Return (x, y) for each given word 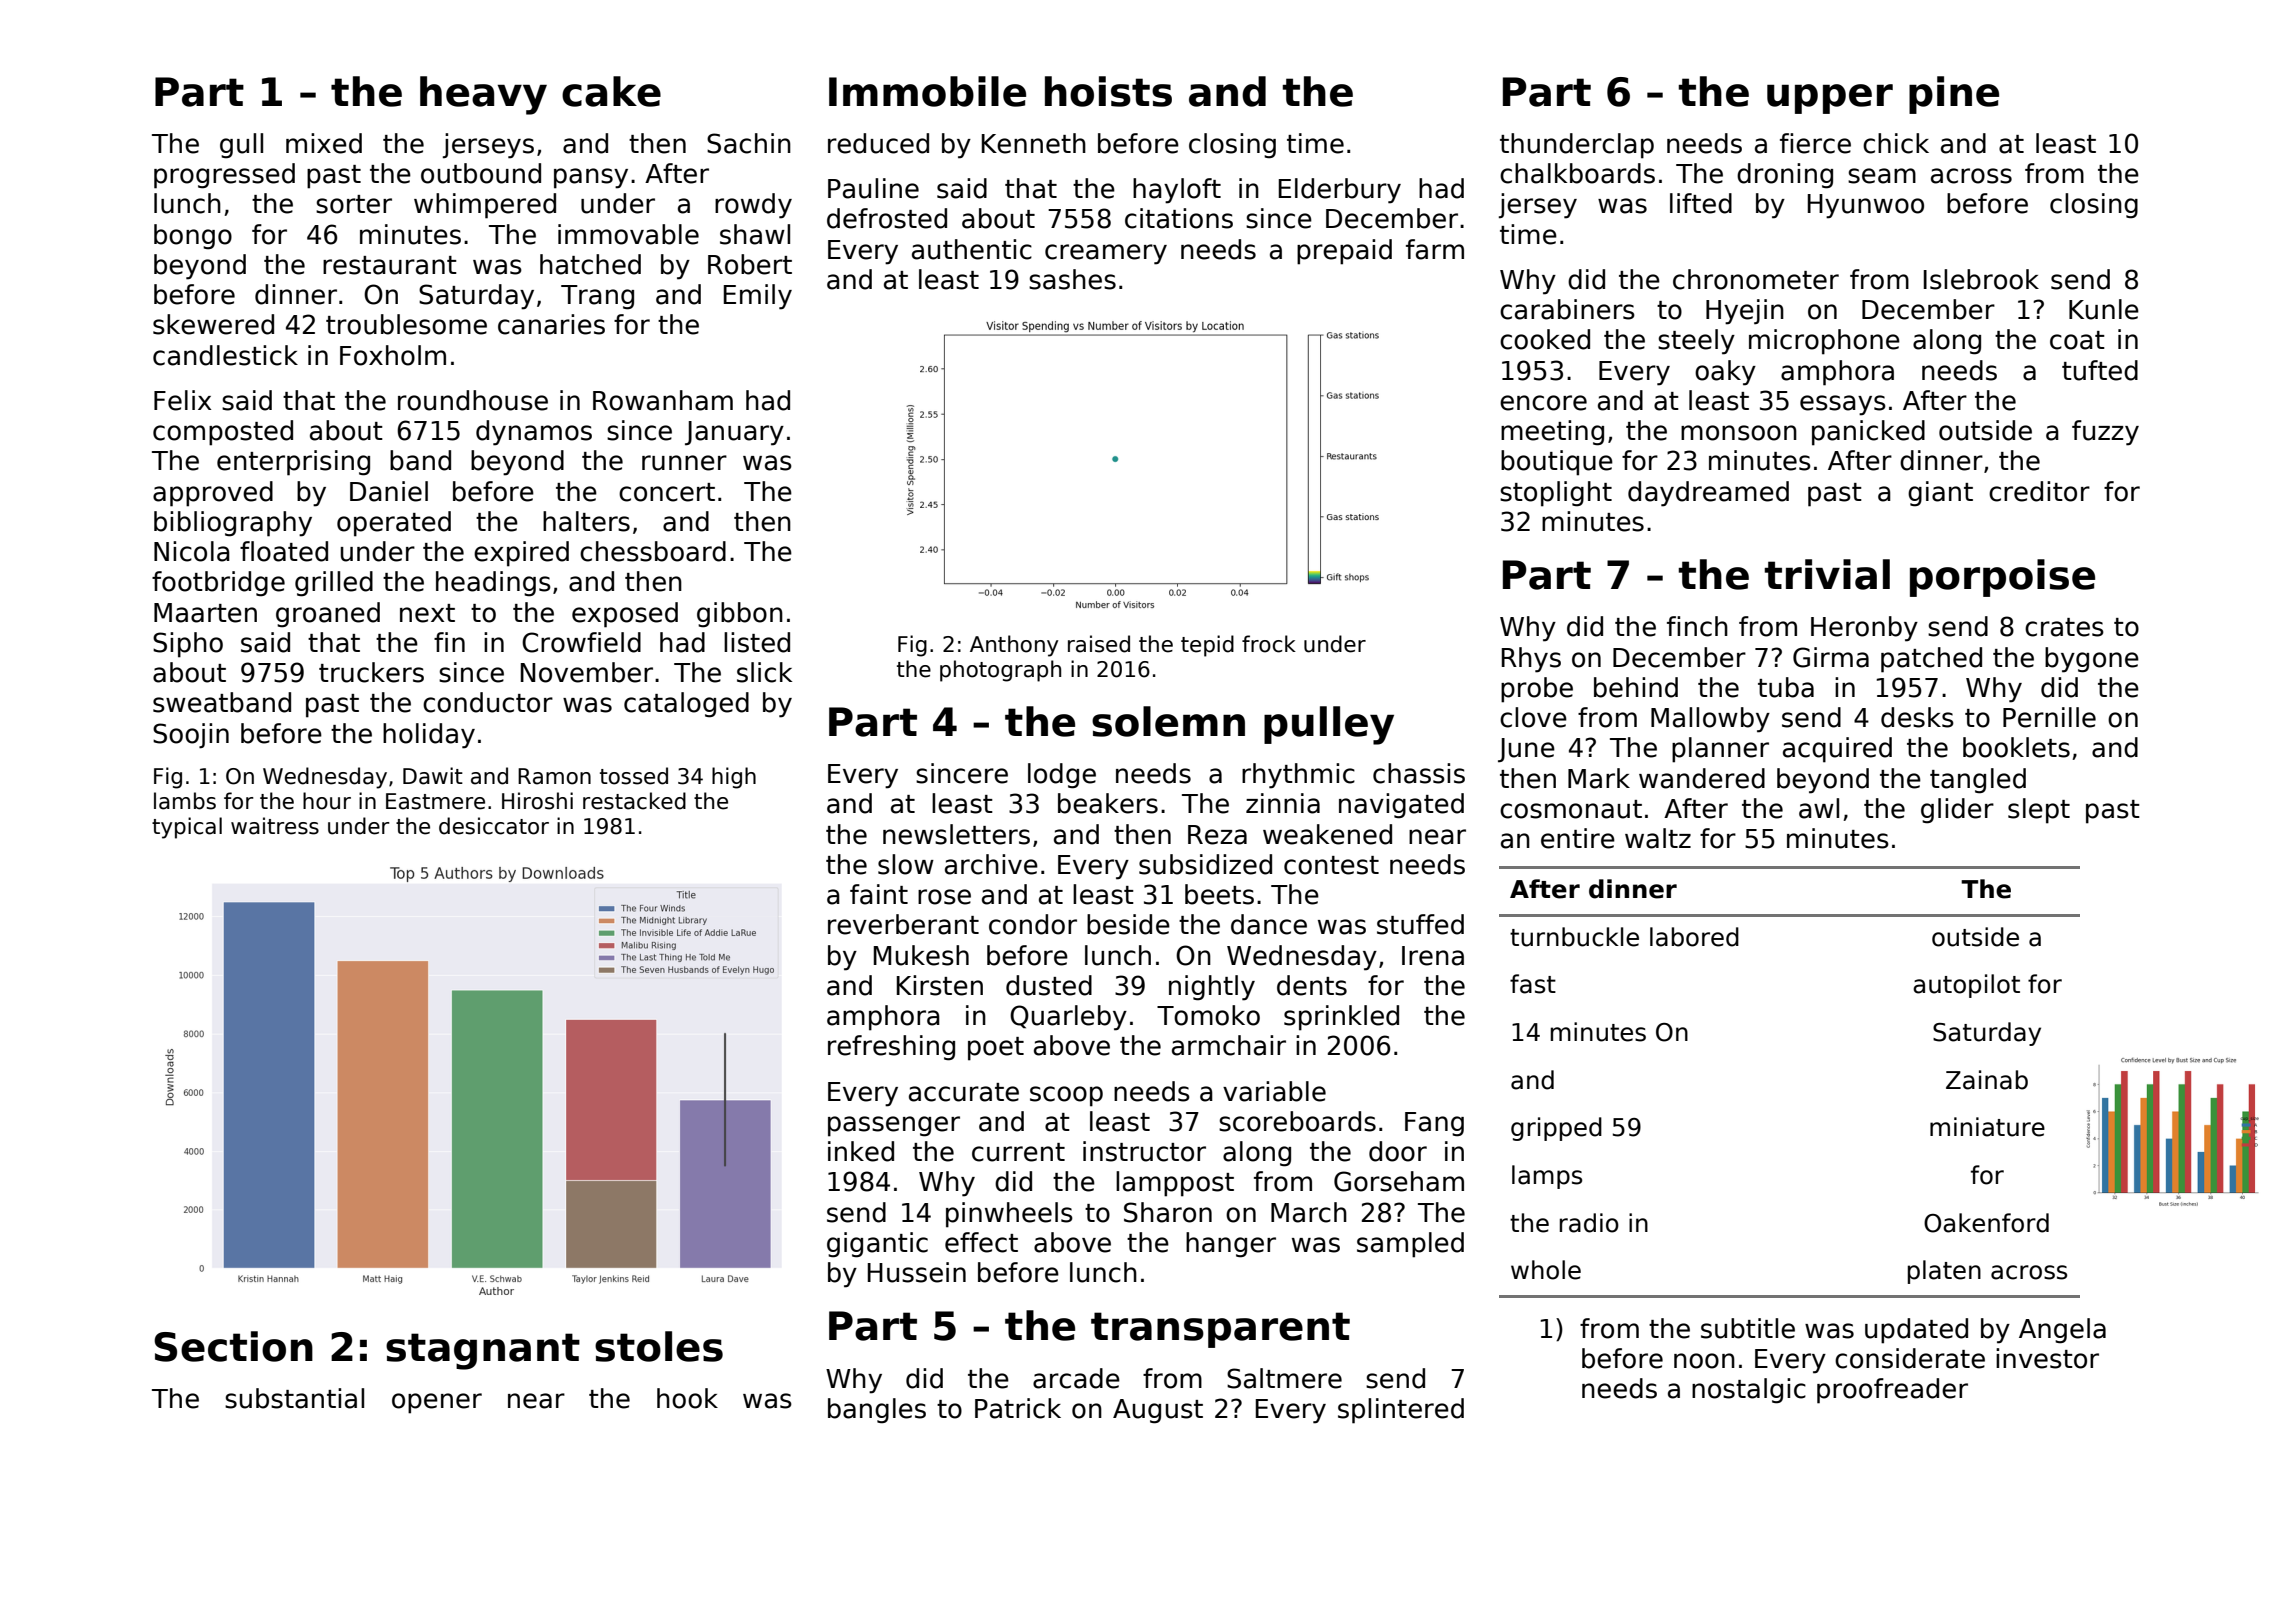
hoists (1108, 91)
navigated (1401, 806)
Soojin (191, 736)
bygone (2092, 660)
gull (241, 146)
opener (437, 1403)
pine (1954, 95)
